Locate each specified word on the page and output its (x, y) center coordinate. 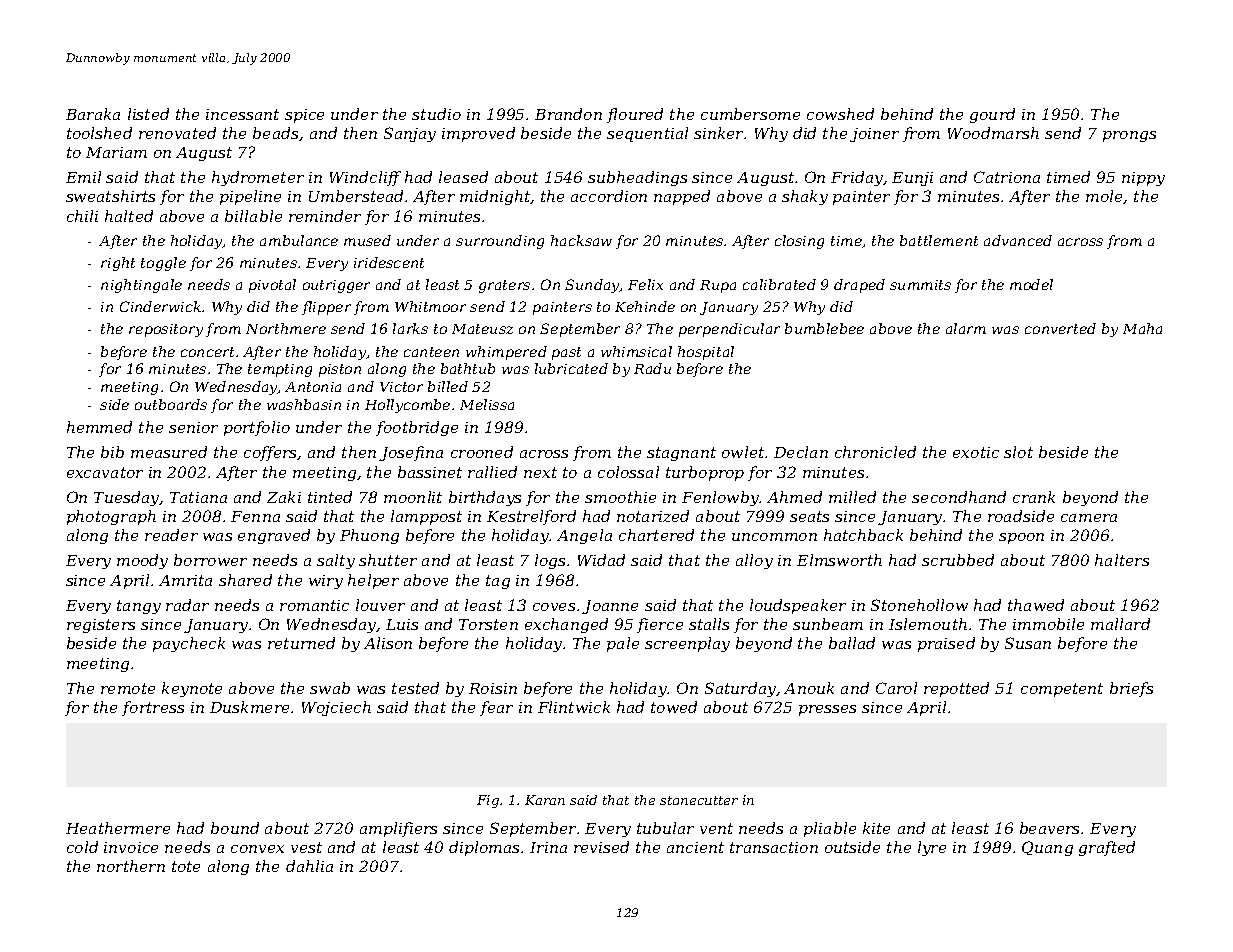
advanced (1018, 240)
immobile (1048, 624)
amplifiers (398, 829)
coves (554, 607)
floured (635, 115)
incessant (242, 114)
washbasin (304, 404)
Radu (652, 368)
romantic (314, 605)
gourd (992, 115)
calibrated (779, 284)
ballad (852, 643)
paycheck (189, 644)
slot (1018, 452)
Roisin (493, 688)
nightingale (141, 286)
